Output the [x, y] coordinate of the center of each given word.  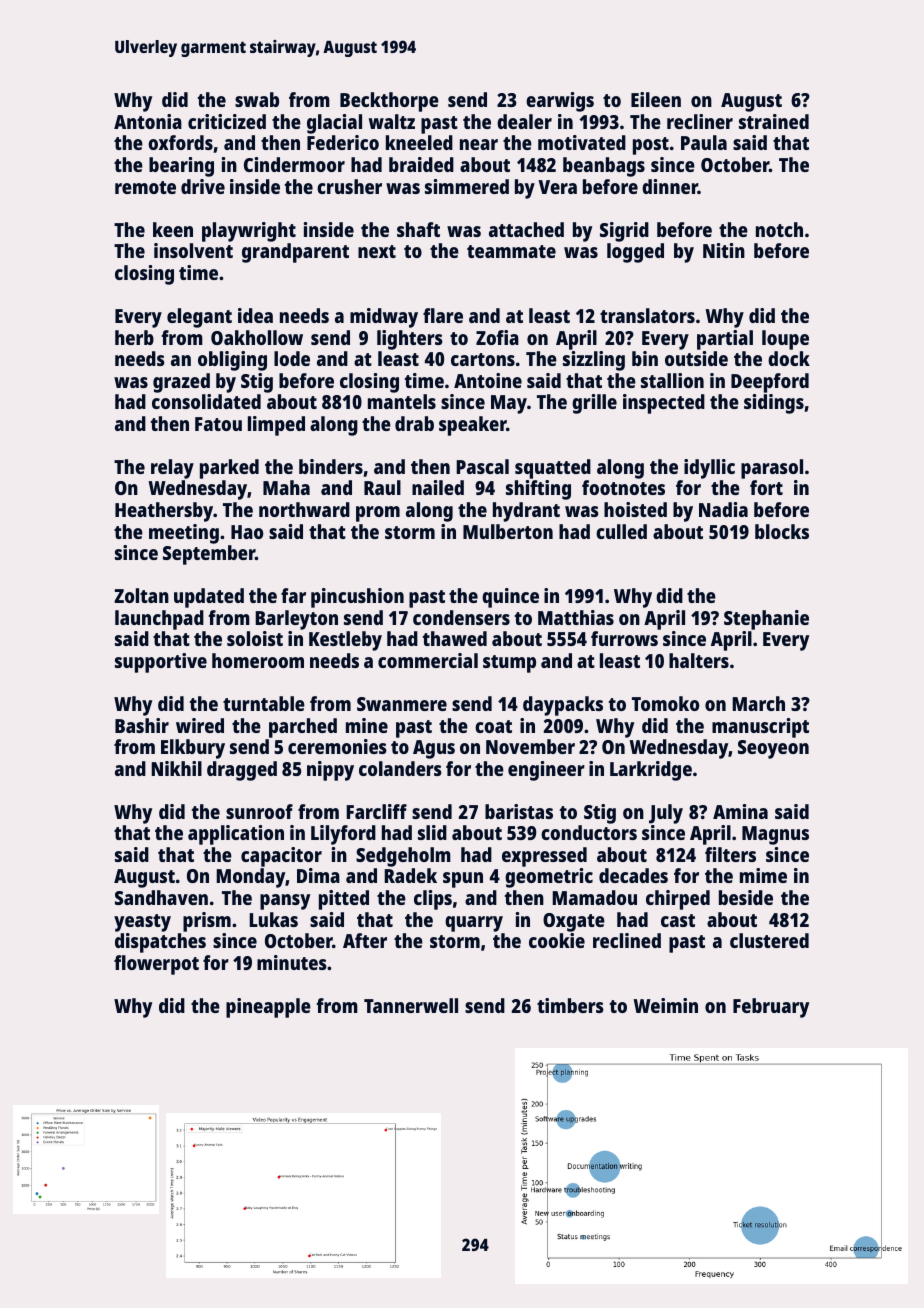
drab [414, 423]
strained [774, 121]
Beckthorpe [389, 102]
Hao [247, 532]
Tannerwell [411, 1005]
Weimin [665, 1005]
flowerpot [156, 965]
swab [257, 99]
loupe [785, 340]
